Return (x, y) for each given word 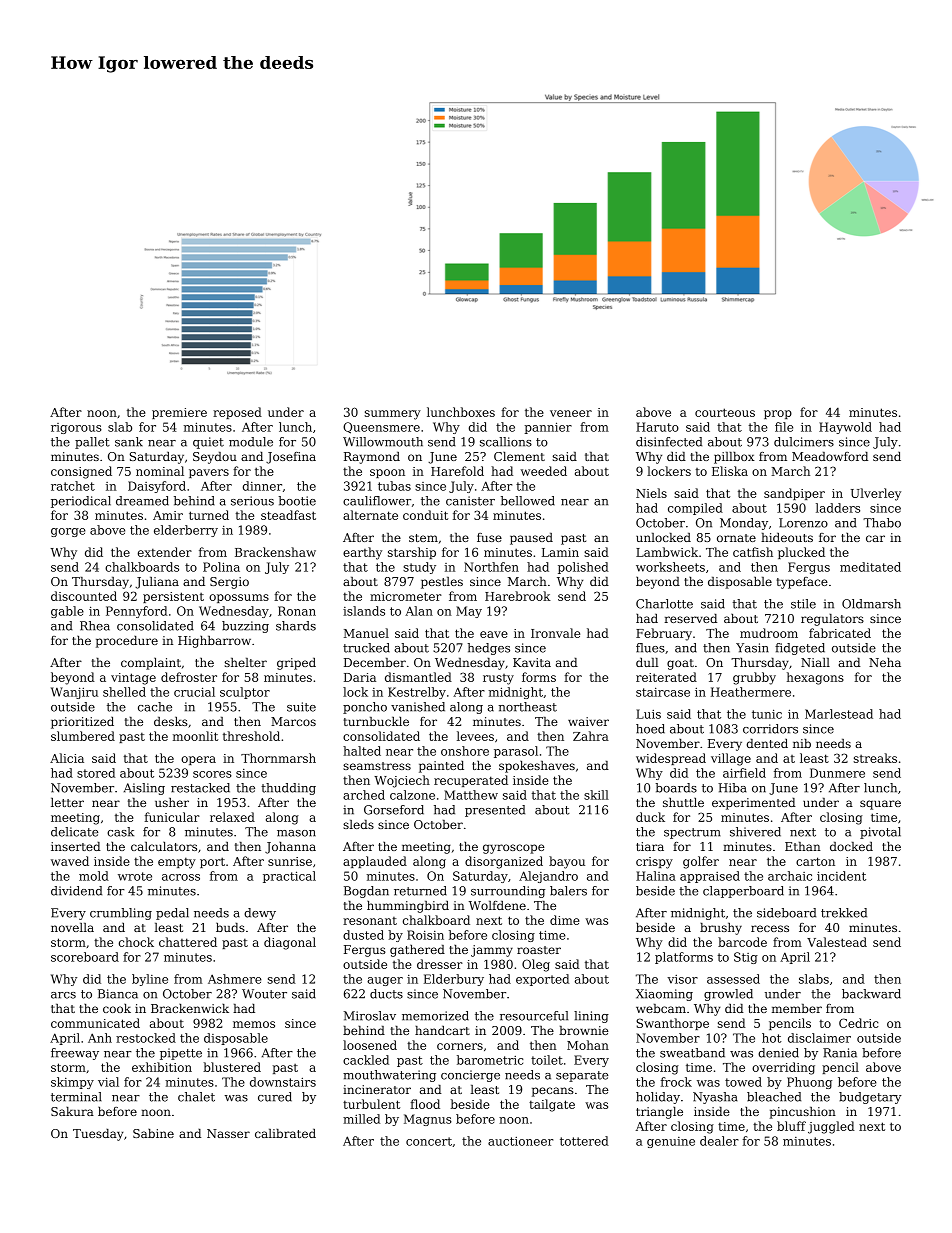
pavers (209, 473)
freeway (75, 1054)
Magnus (428, 1120)
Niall (815, 662)
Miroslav (370, 1016)
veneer (571, 413)
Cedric (859, 1023)
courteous (725, 412)
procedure (127, 642)
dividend (76, 891)
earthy (362, 553)
